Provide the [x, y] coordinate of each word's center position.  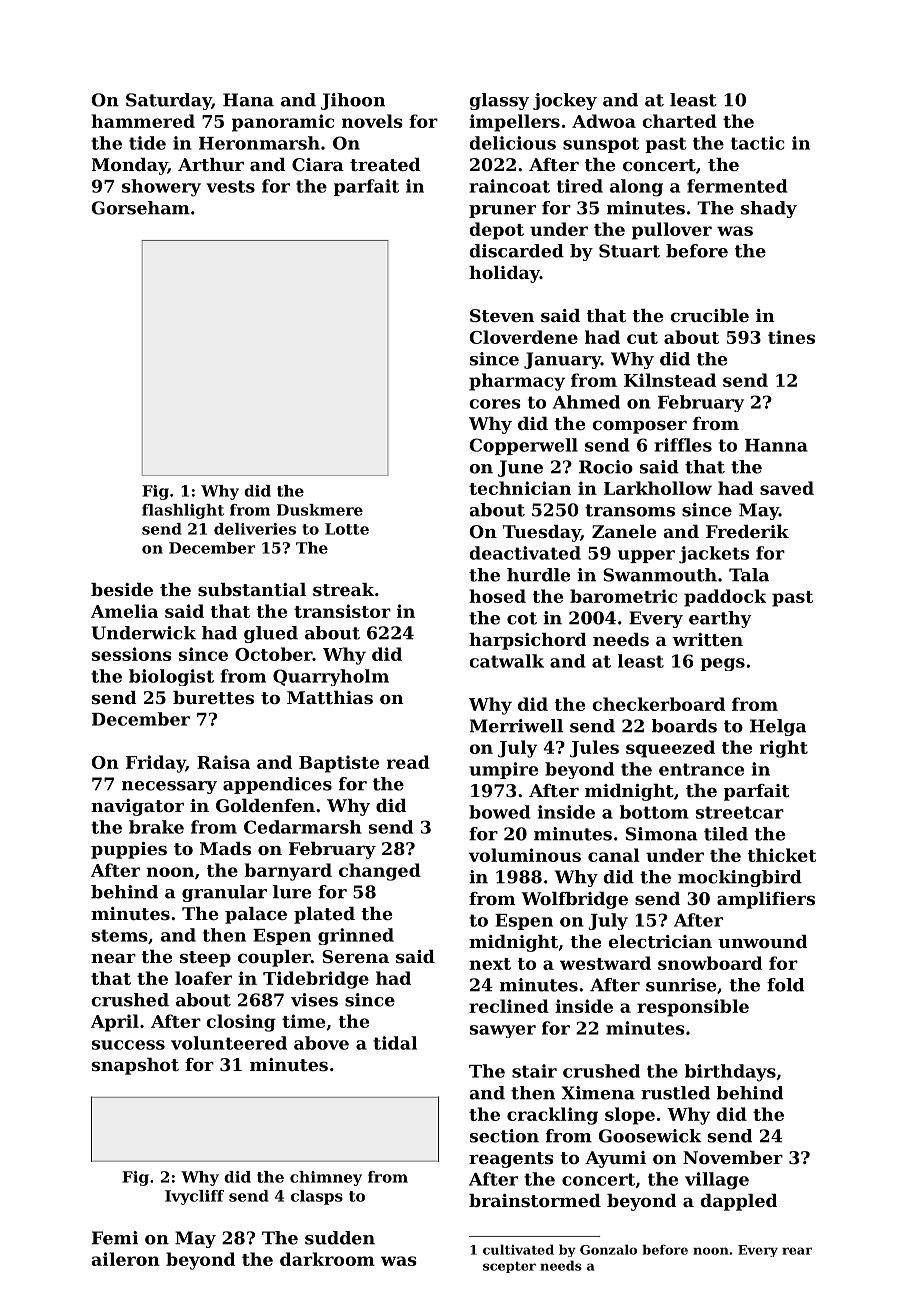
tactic [758, 143]
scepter [509, 1267]
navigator [137, 807]
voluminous [525, 855]
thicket [782, 855]
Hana [248, 100]
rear [797, 1251]
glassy [499, 101]
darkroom [327, 1259]
